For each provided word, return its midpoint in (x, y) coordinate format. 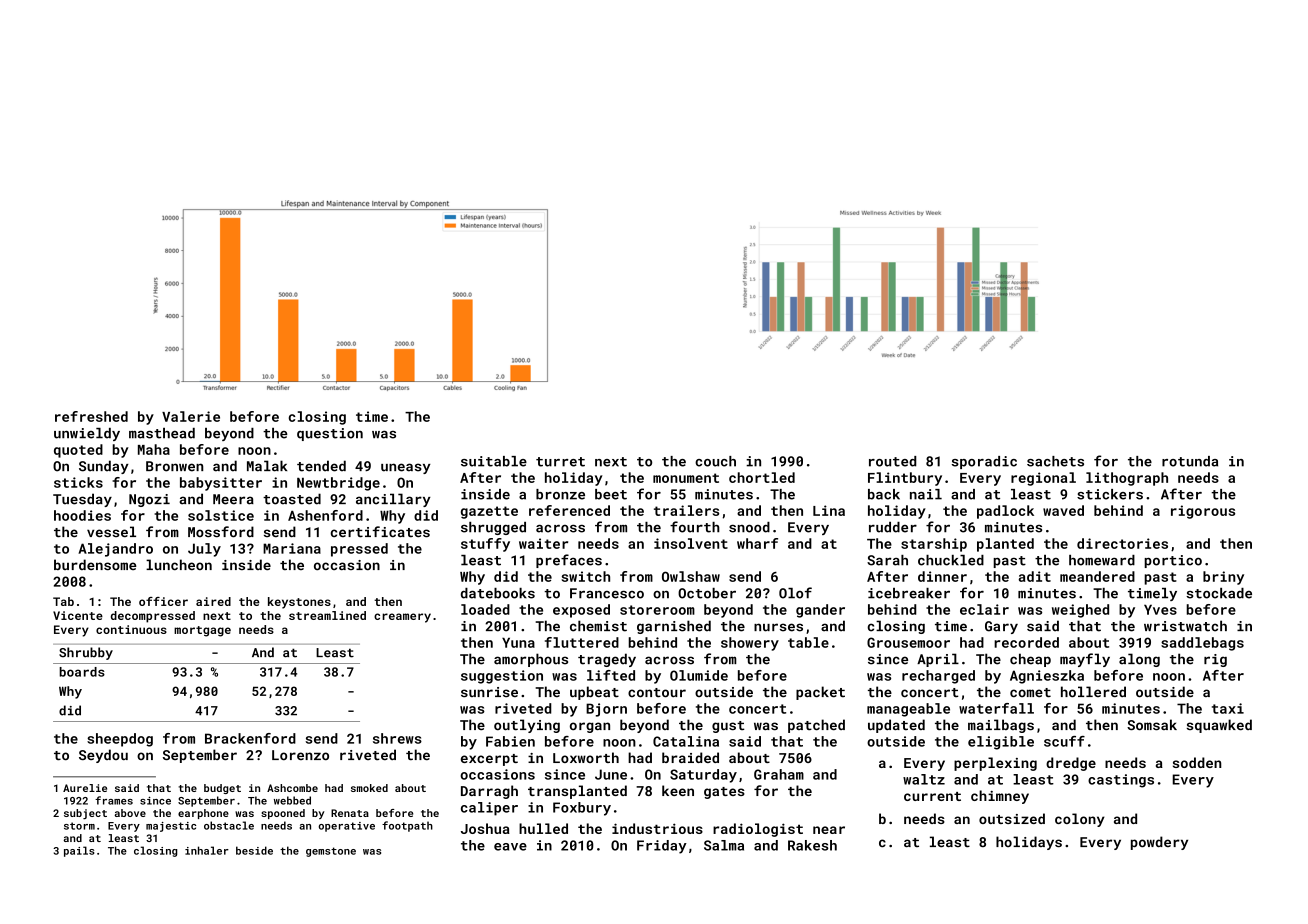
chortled (762, 477)
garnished (674, 627)
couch (715, 461)
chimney (1000, 797)
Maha (154, 449)
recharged (938, 677)
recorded (1026, 642)
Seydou (103, 756)
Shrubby (86, 653)
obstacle (229, 825)
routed (893, 461)
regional (1043, 479)
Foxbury (582, 809)
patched (816, 726)
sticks (78, 482)
